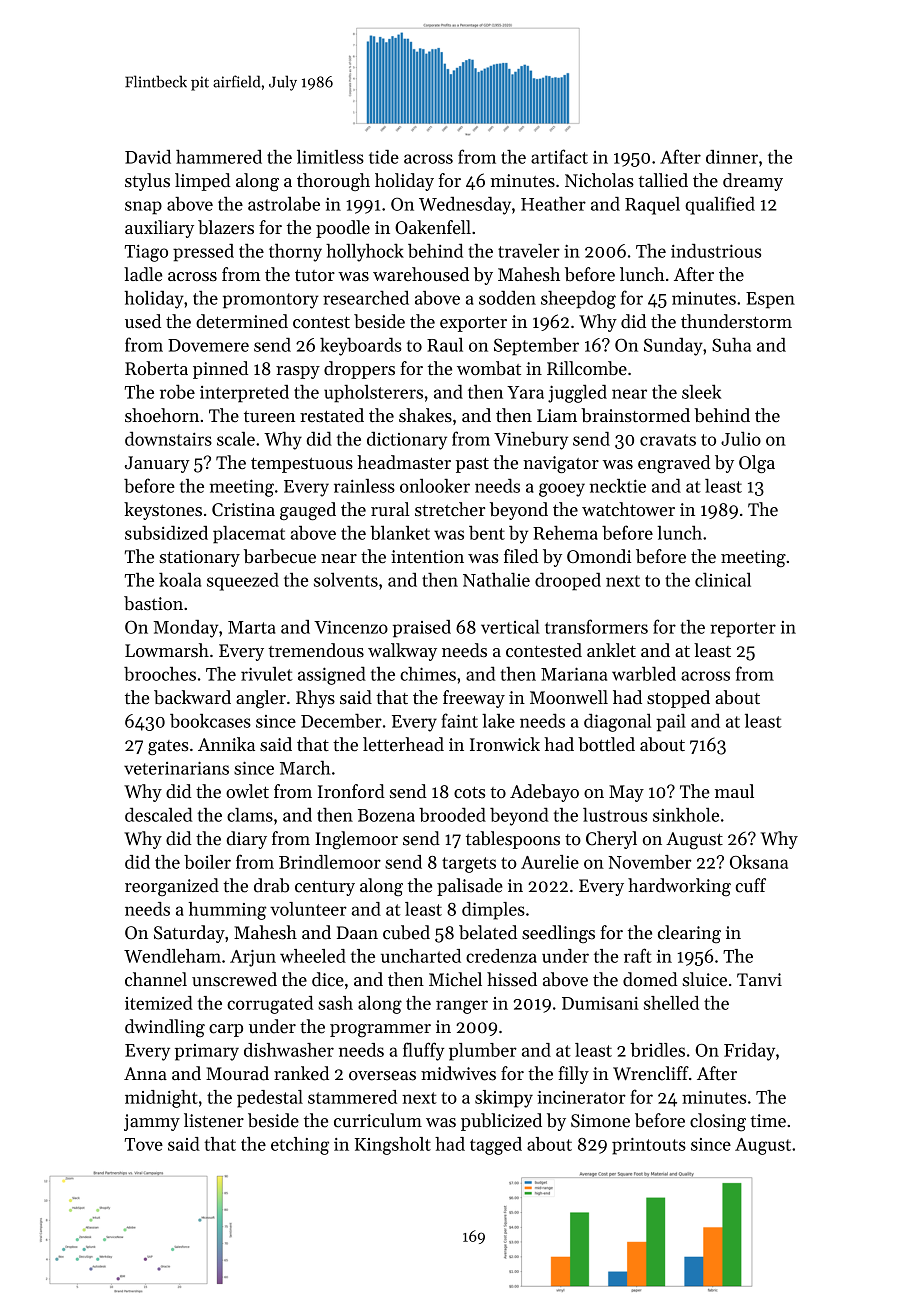 The height and width of the screenshot is (1314, 924). Describe the element at coordinates (144, 1144) in the screenshot. I see `Tove` at that location.
